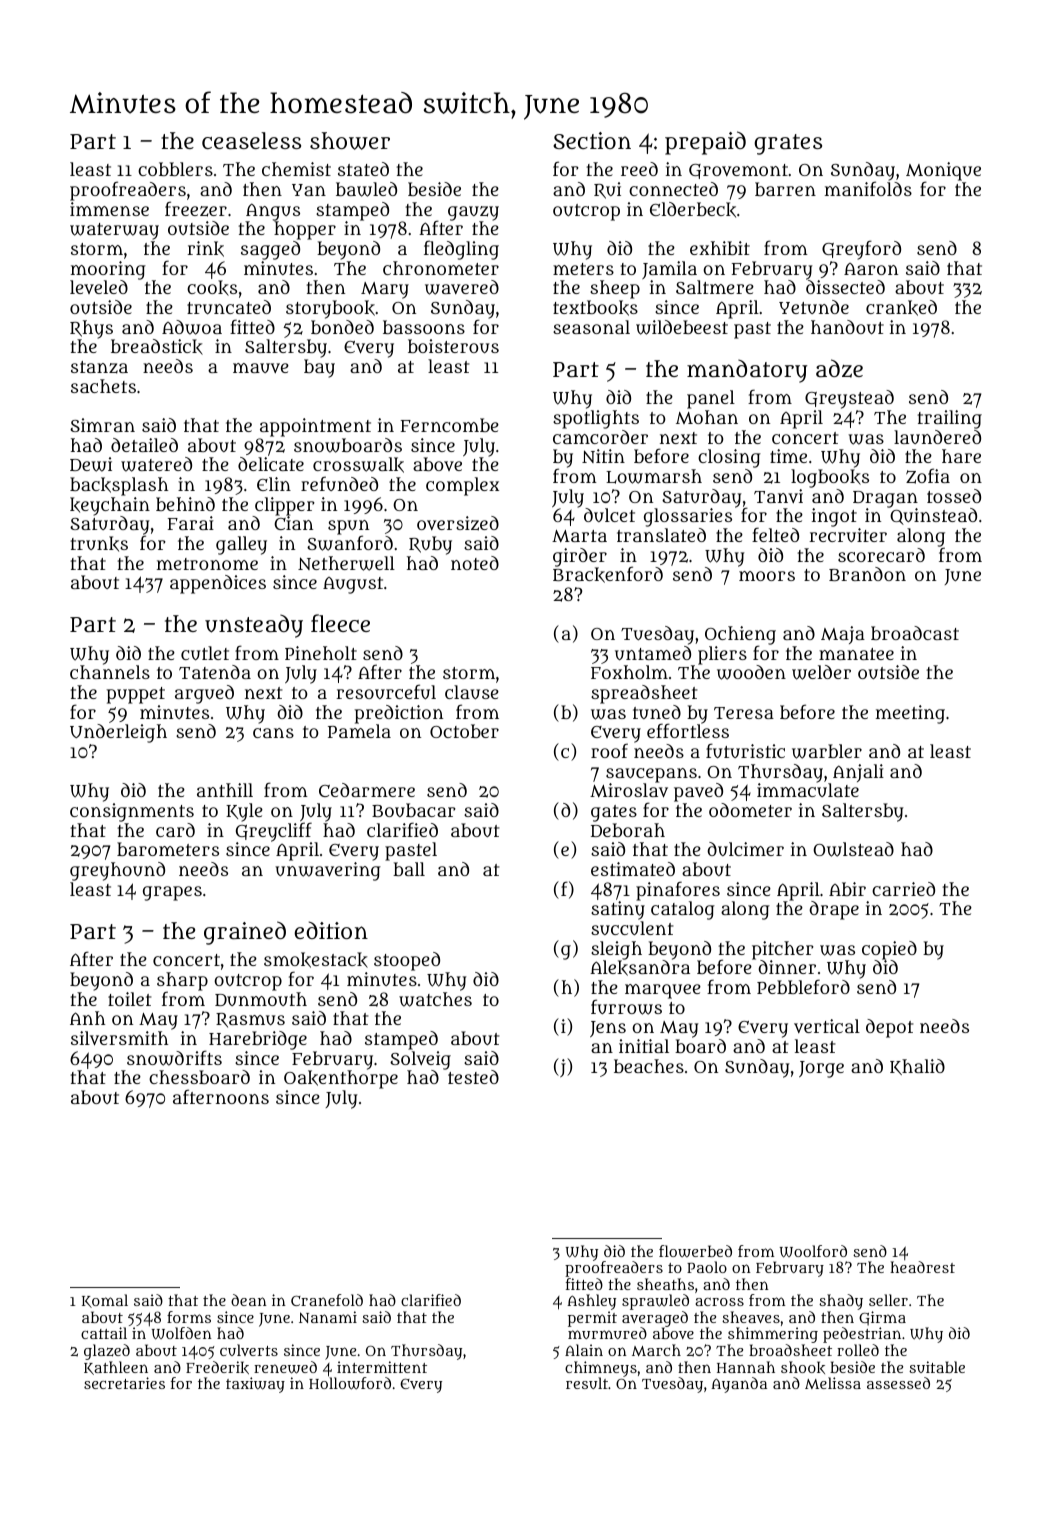  I want to click on Ferncombe, so click(450, 425).
